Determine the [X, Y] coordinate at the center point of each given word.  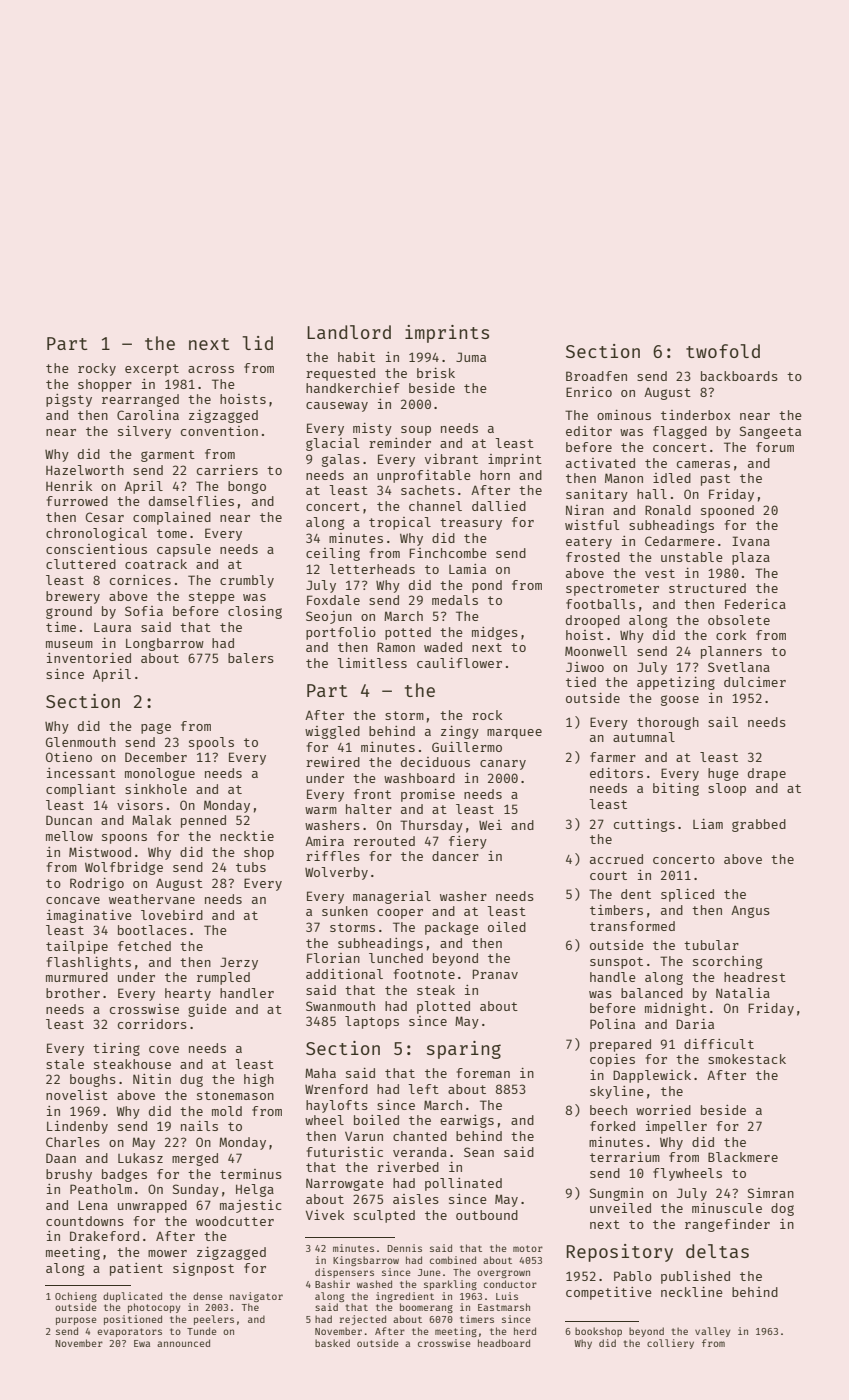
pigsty [69, 400]
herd [525, 1331]
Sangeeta [770, 432]
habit [356, 357]
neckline [692, 1292]
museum [69, 644]
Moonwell [596, 651]
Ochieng [76, 1297]
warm [321, 810]
